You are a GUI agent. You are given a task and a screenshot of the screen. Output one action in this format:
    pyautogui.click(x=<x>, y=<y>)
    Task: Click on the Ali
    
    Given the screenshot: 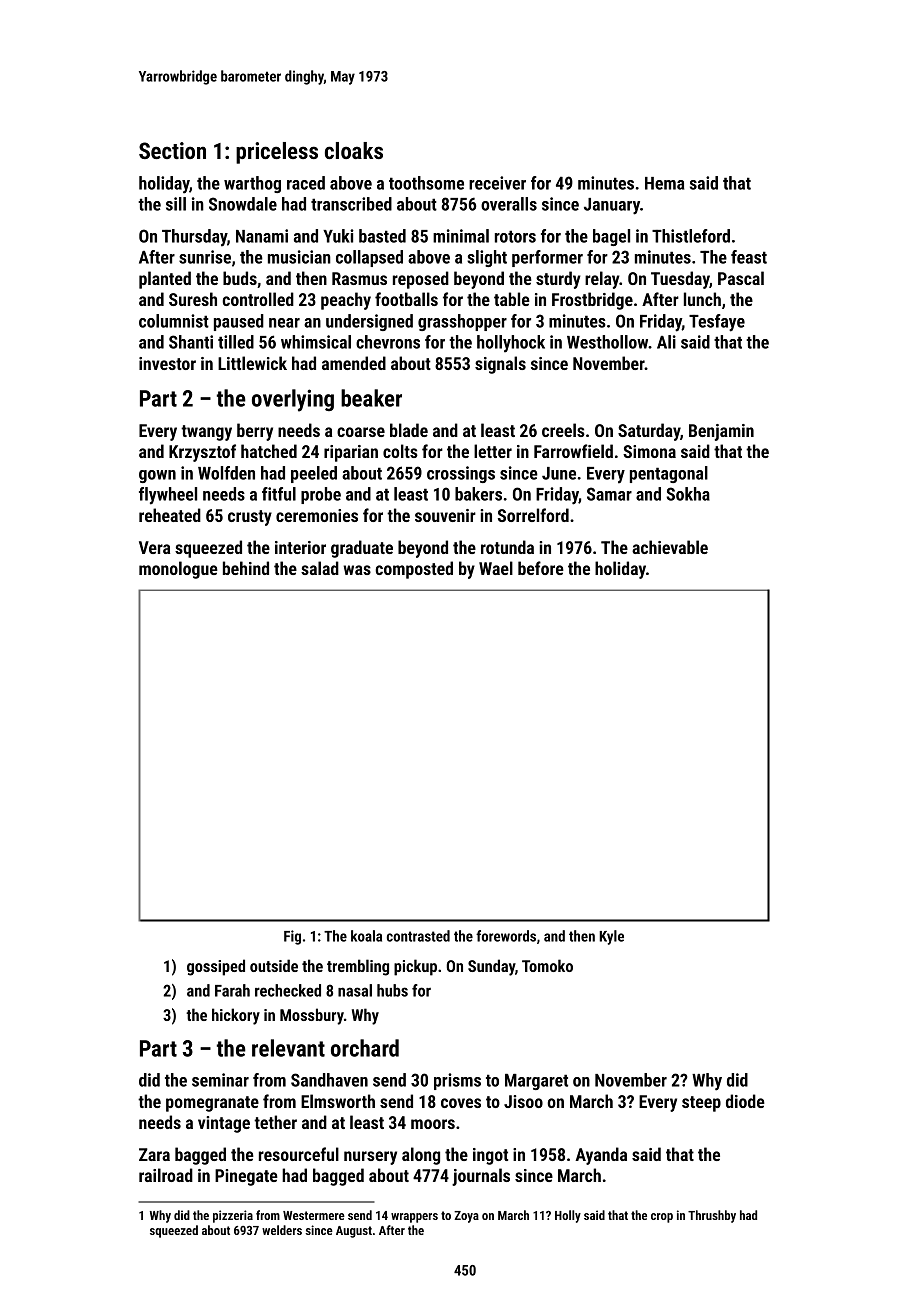 What is the action you would take?
    pyautogui.click(x=666, y=342)
